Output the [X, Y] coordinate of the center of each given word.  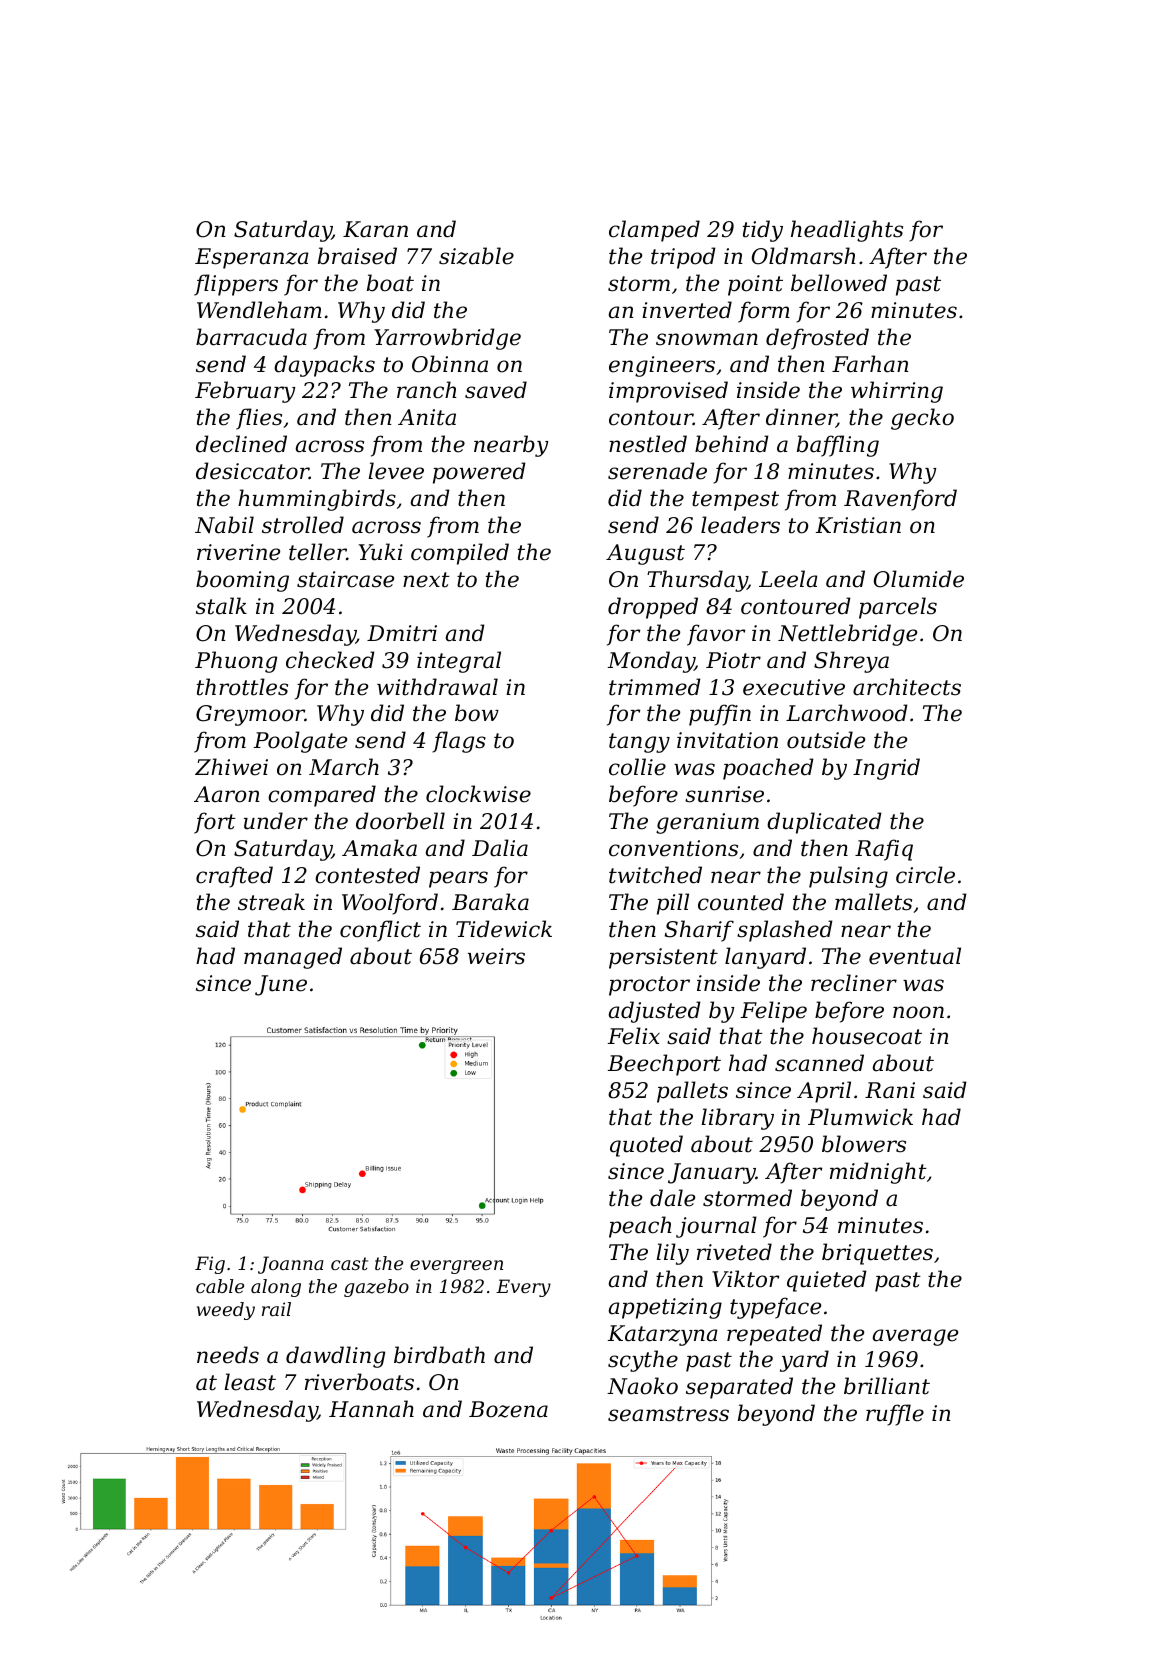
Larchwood [847, 713]
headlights [847, 231]
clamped [654, 231]
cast [349, 1263]
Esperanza [252, 258]
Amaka [379, 848]
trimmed [655, 687]
